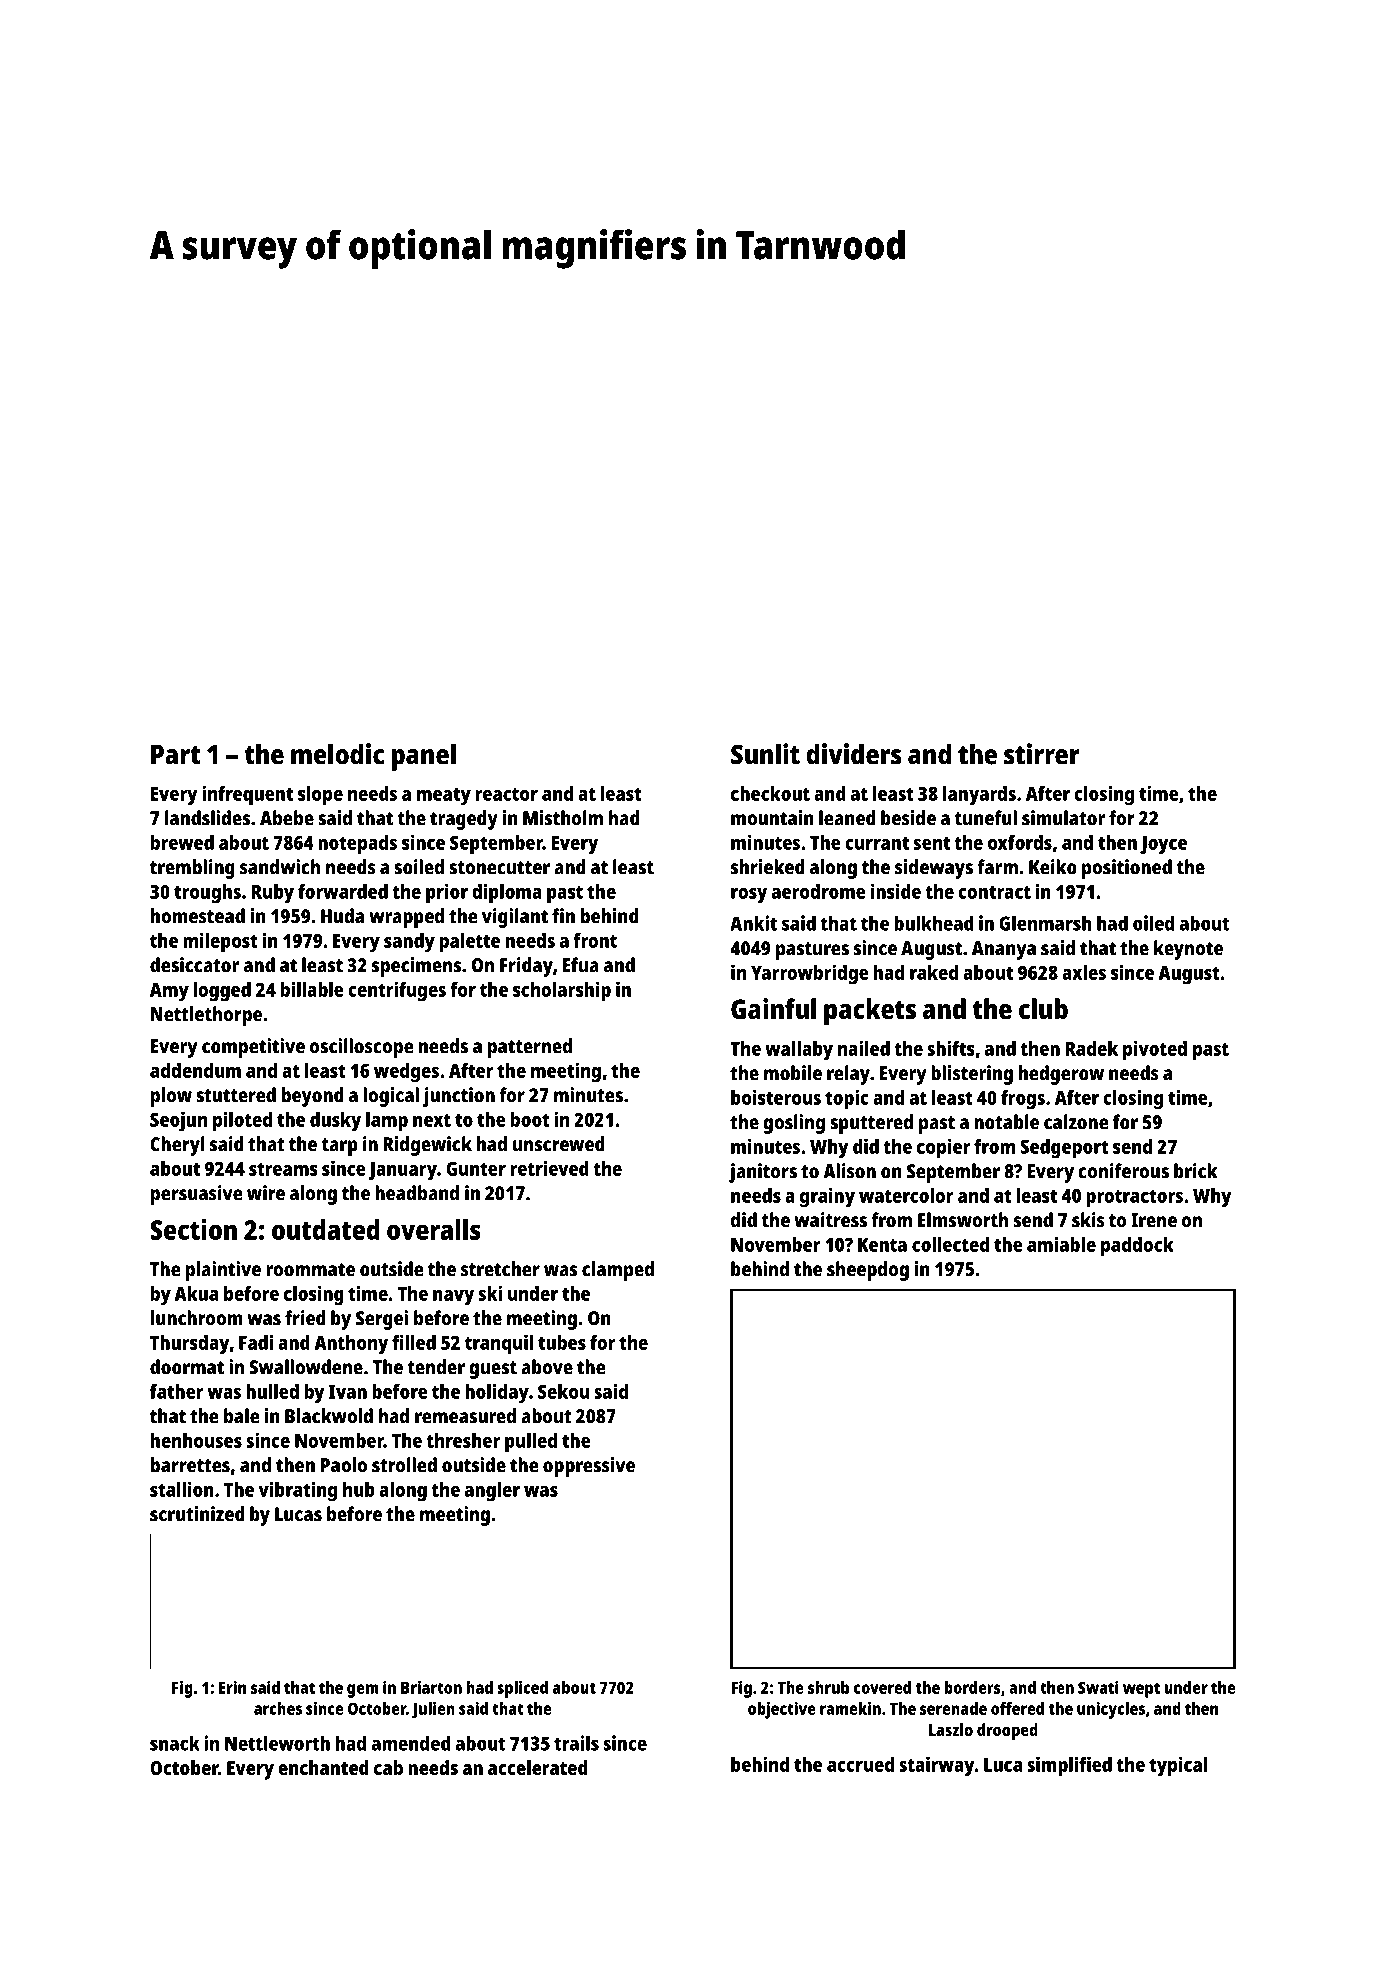 This document has width=1386, height=1969. Describe the element at coordinates (197, 1514) in the document. I see `scrutinized` at that location.
